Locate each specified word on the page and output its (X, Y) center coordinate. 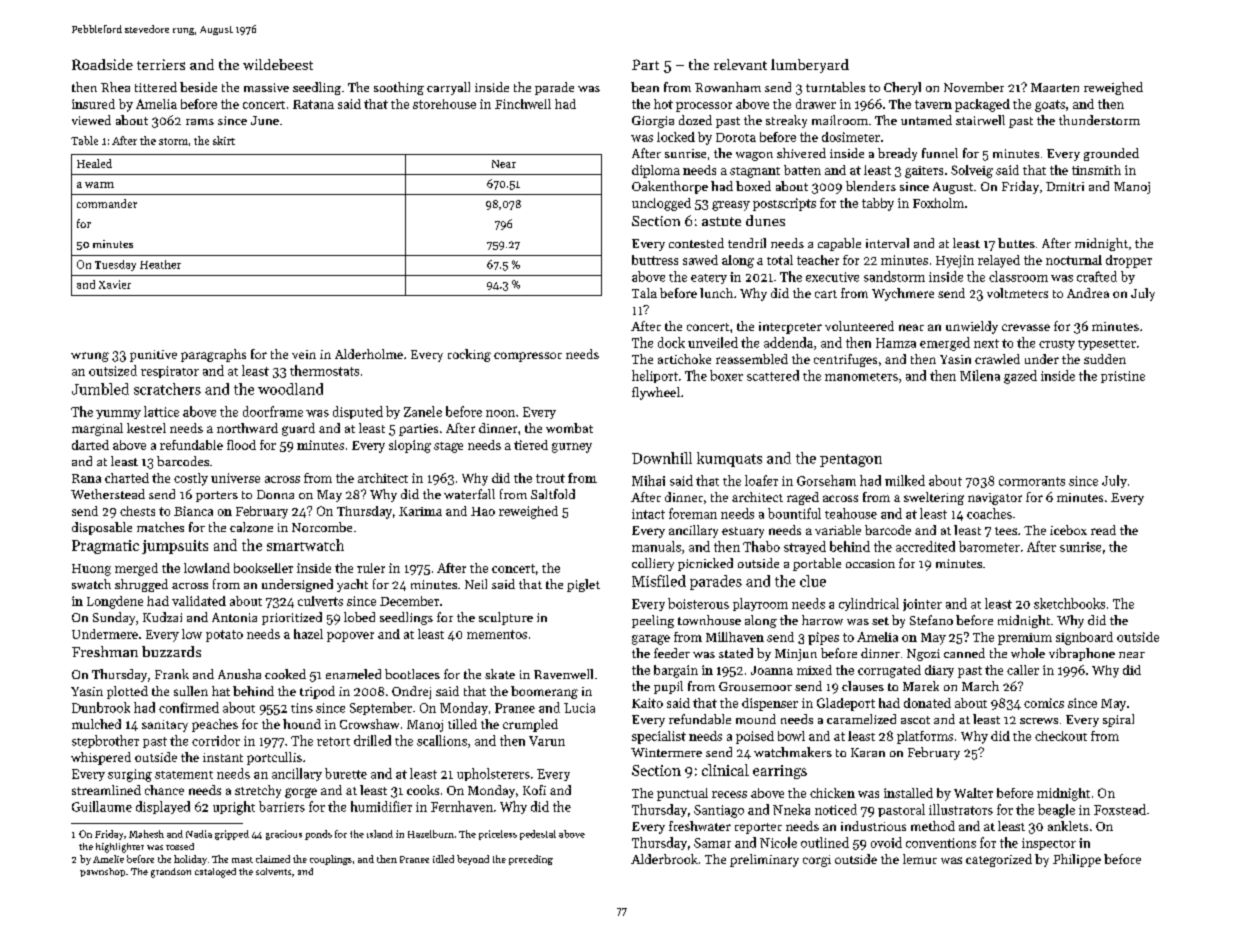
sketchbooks (1069, 603)
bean (645, 87)
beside (198, 87)
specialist (659, 737)
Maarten (1055, 87)
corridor (216, 740)
